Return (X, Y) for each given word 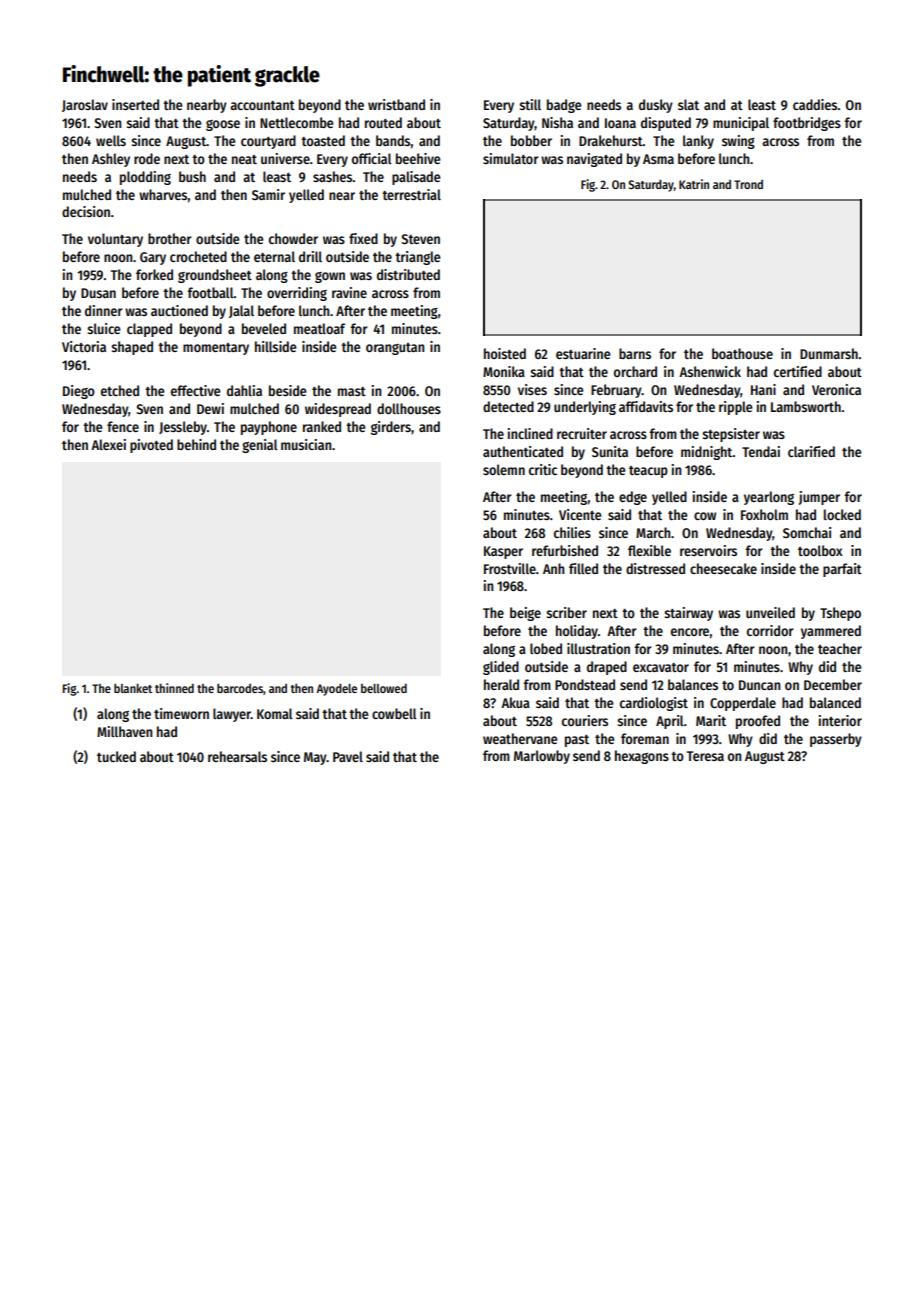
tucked (116, 756)
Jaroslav (85, 105)
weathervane (520, 738)
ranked (322, 426)
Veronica (836, 389)
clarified (811, 451)
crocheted (198, 256)
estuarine (583, 353)
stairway (688, 614)
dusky (656, 106)
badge (564, 106)
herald (501, 684)
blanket (133, 688)
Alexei (108, 444)
